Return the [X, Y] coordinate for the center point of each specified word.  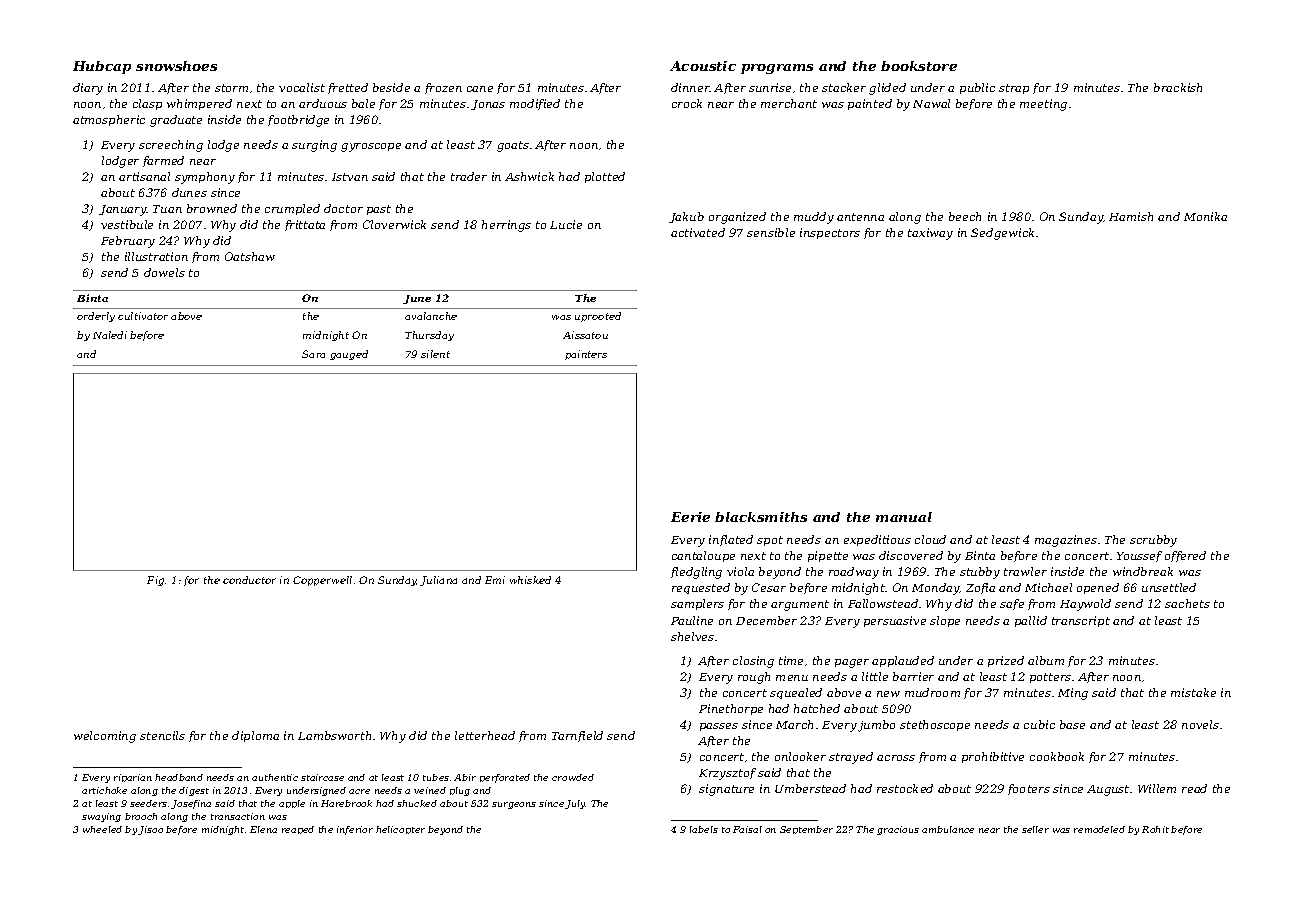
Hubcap [102, 67]
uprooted [598, 317]
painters [586, 355]
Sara [313, 354]
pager [852, 663]
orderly [96, 317]
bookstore [919, 66]
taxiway [930, 234]
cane [480, 89]
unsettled [1169, 587]
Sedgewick [1002, 234]
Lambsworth [334, 735]
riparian [133, 778]
